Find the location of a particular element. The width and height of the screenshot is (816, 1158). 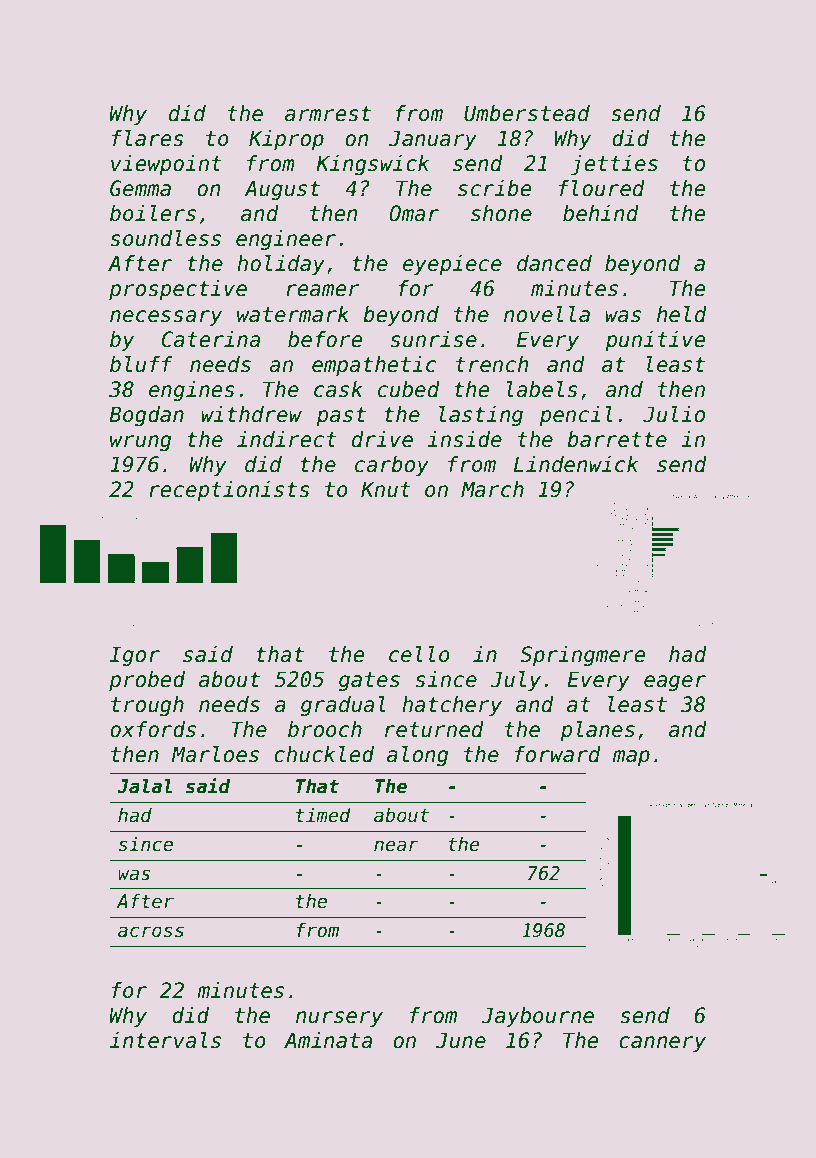

necessary is located at coordinates (166, 318).
